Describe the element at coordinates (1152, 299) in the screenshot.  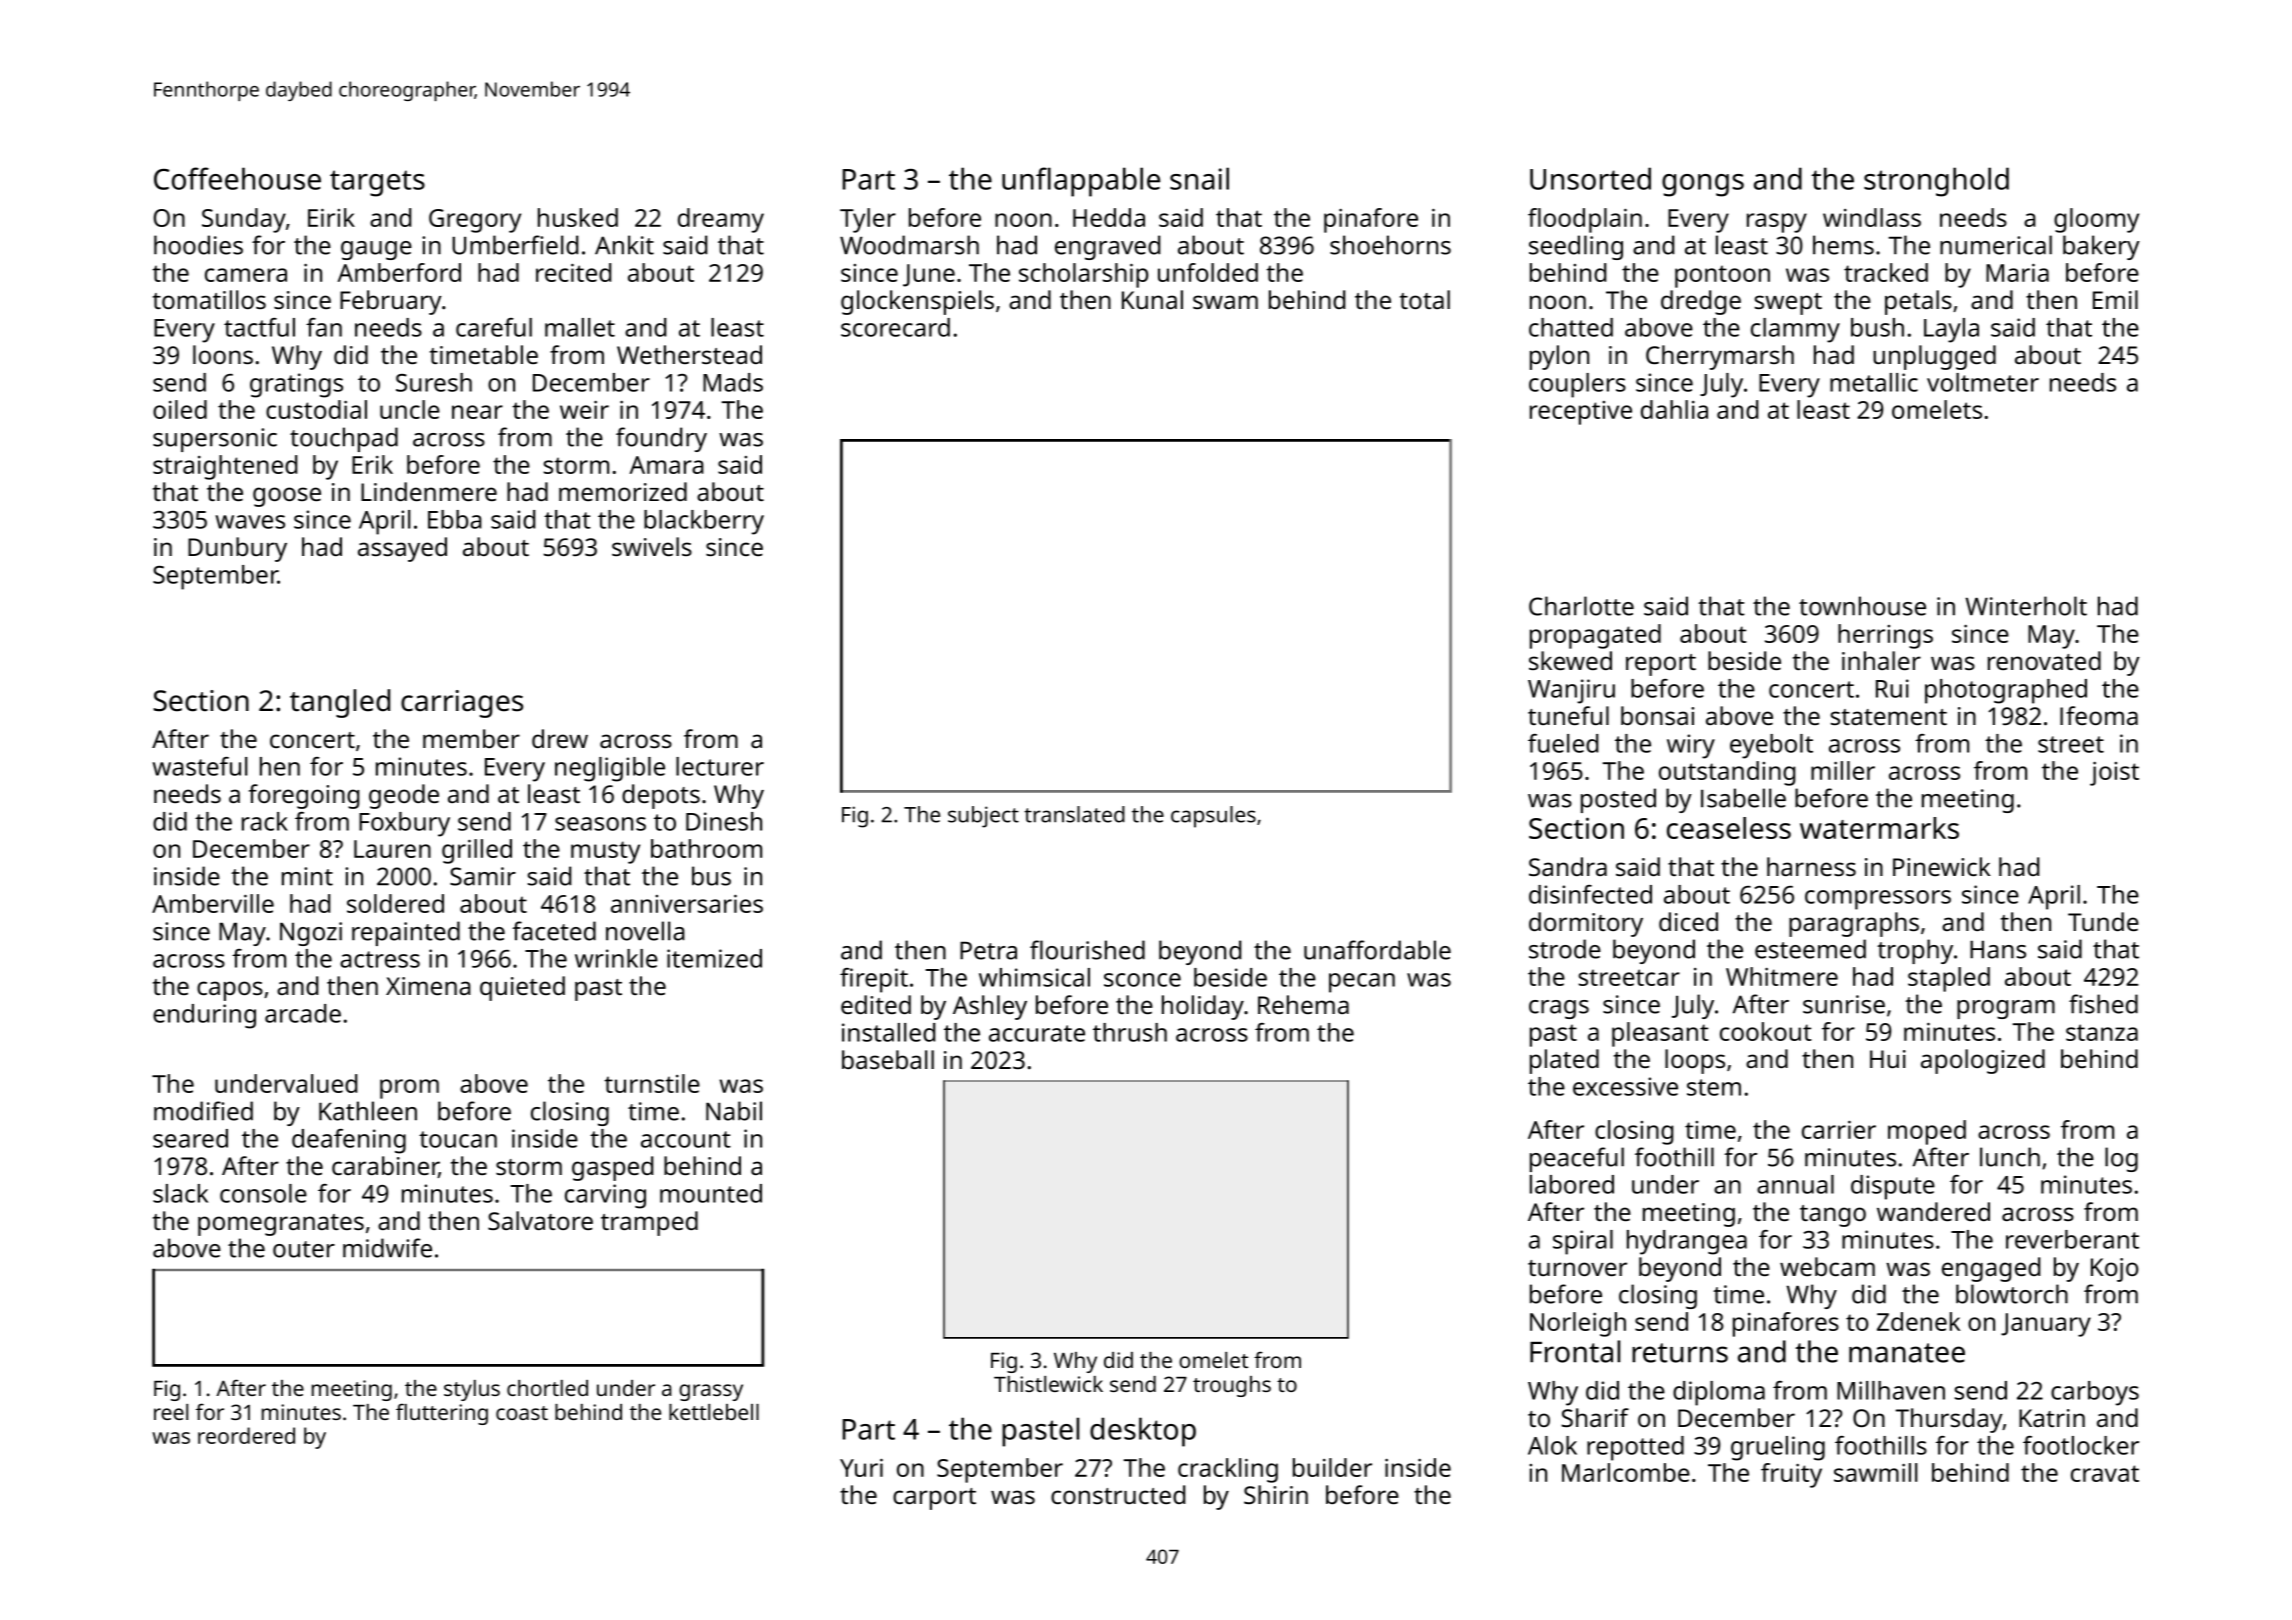
I see `Kunal` at that location.
